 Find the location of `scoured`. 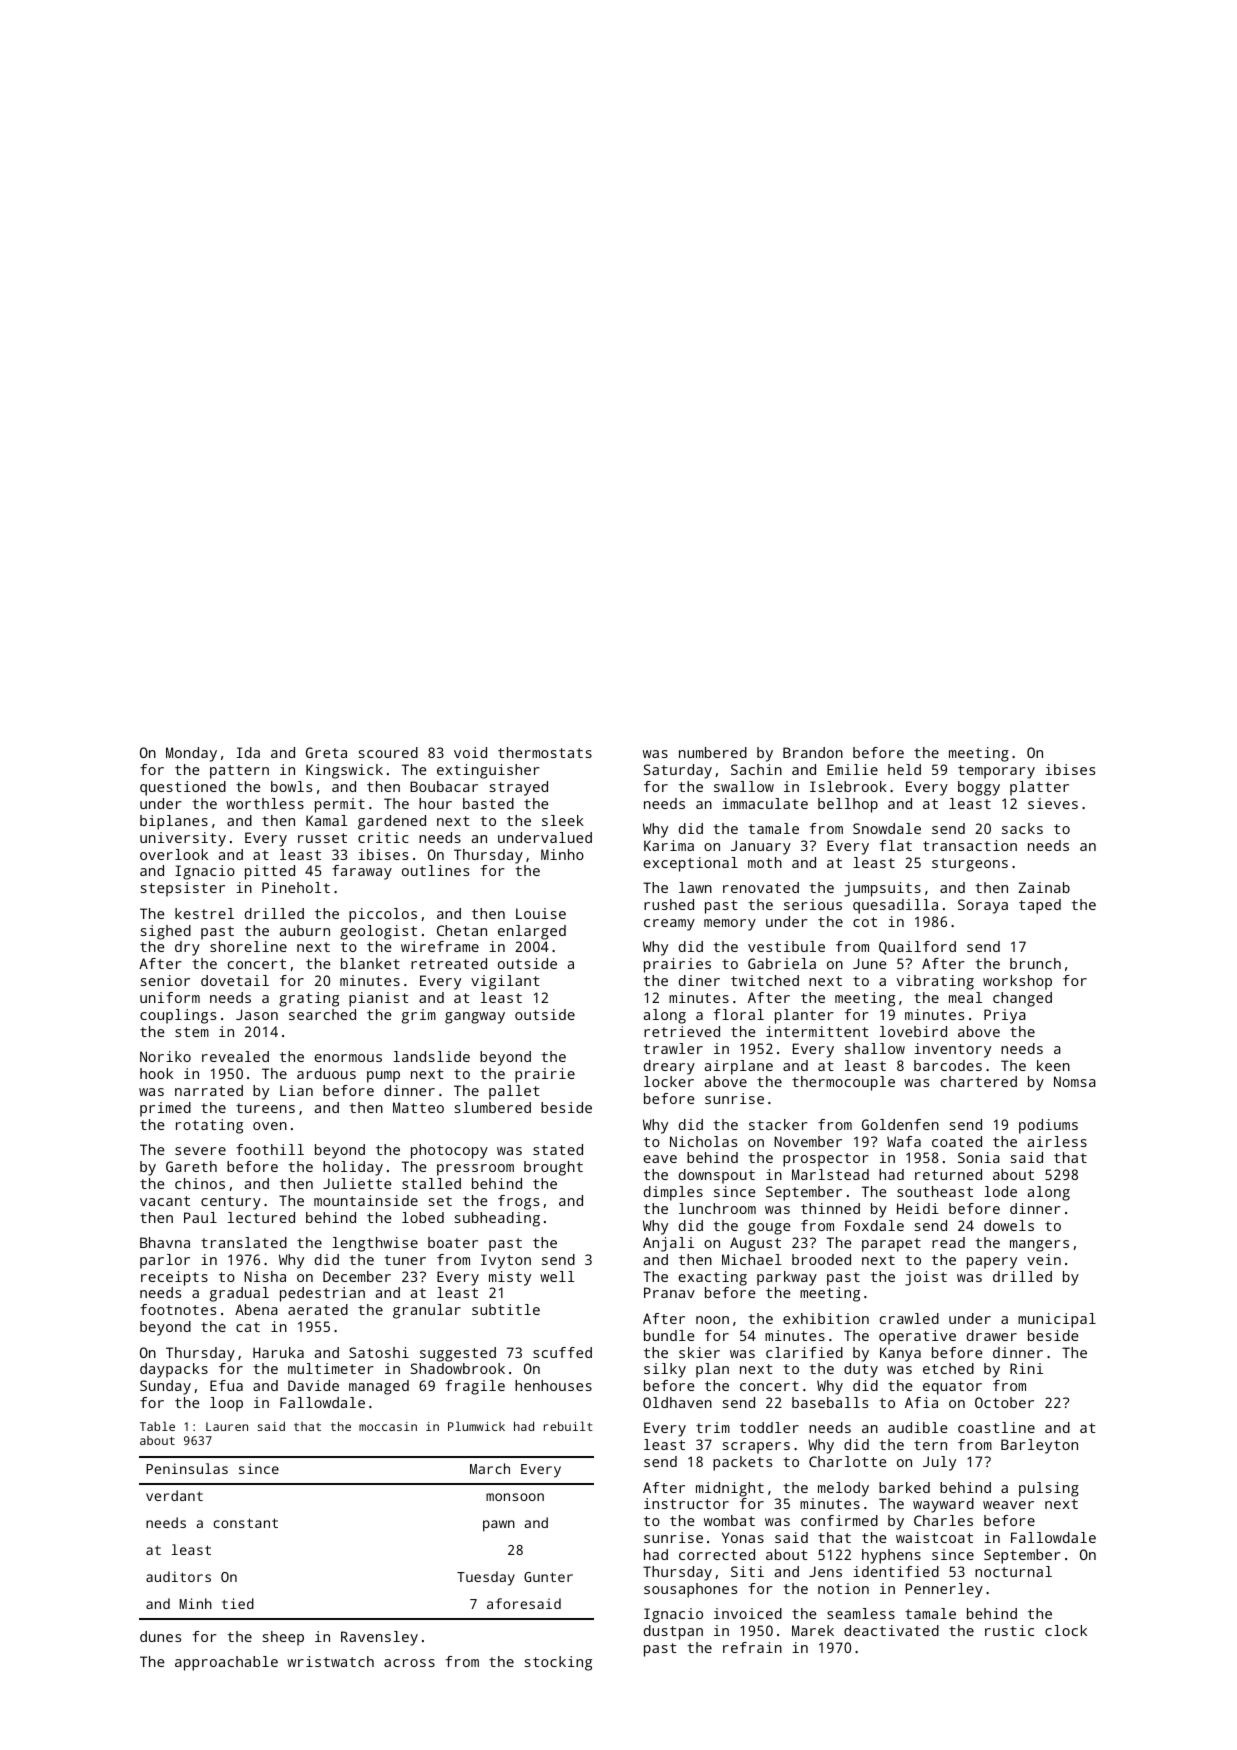

scoured is located at coordinates (388, 752).
